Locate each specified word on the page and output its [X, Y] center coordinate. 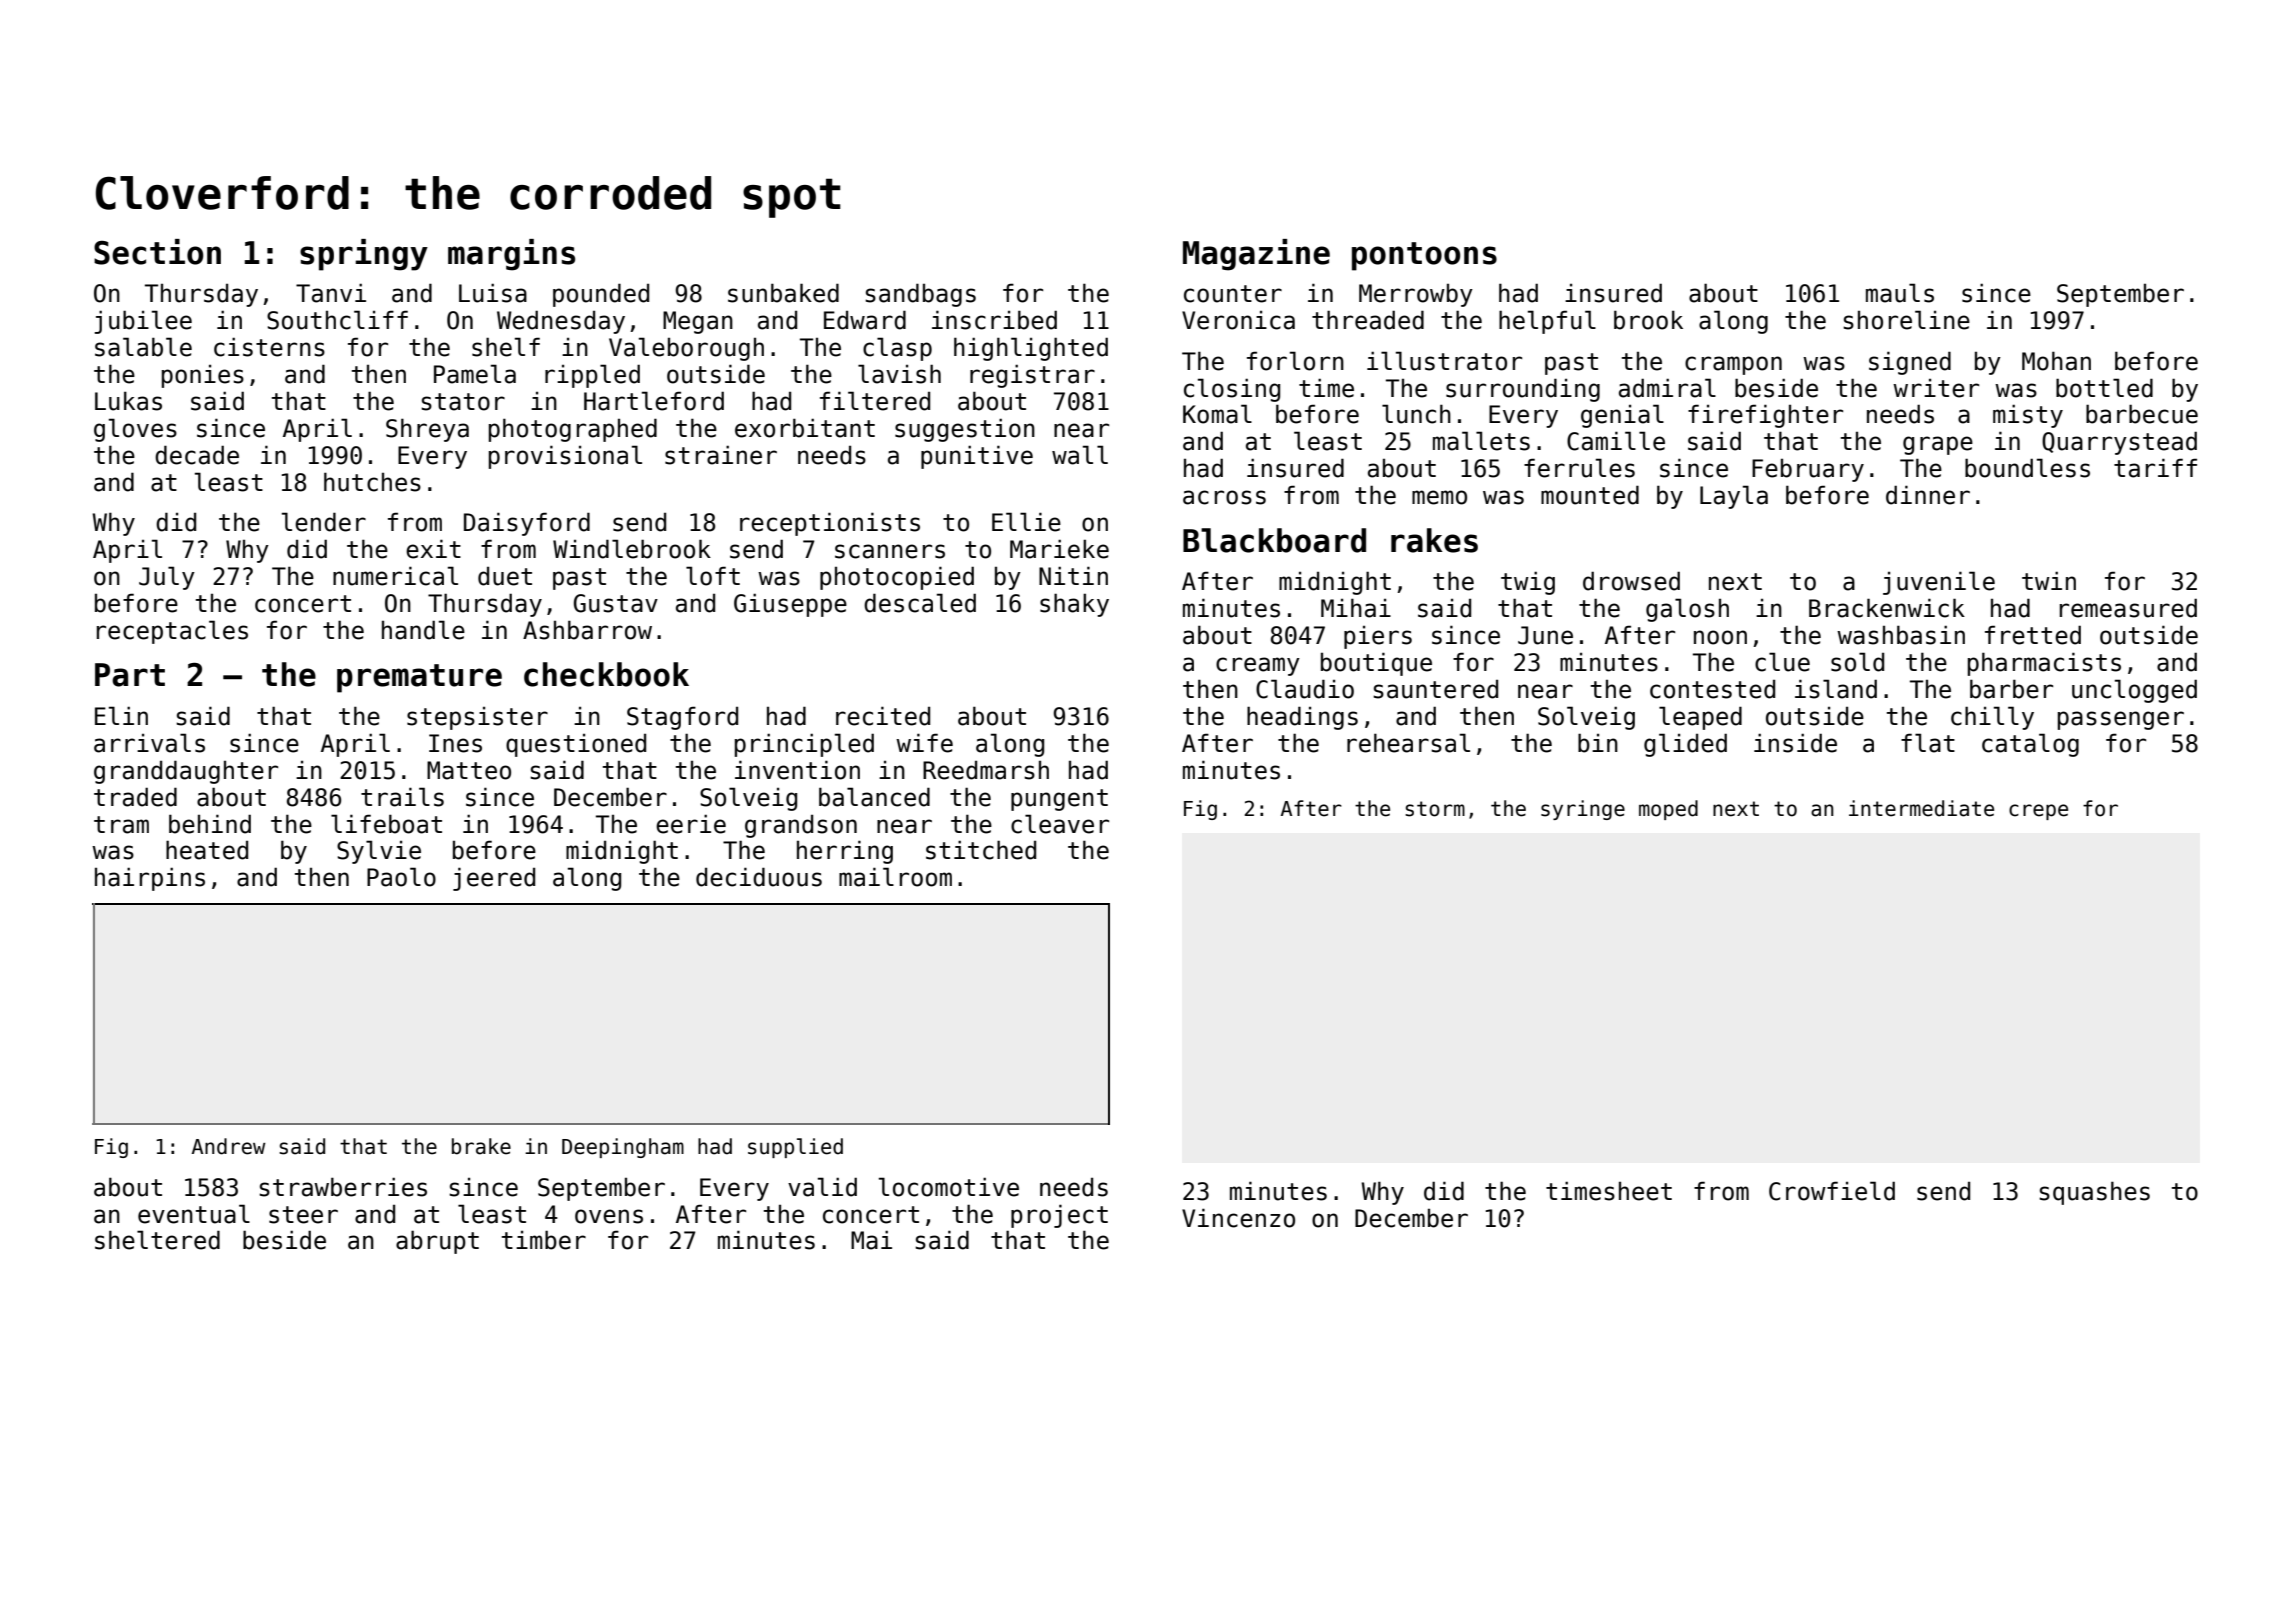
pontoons [1424, 256]
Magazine [1256, 255]
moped [1668, 810]
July [167, 578]
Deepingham [623, 1148]
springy [364, 255]
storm [1435, 809]
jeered [494, 879]
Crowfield [1832, 1191]
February [1808, 470]
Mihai [1356, 608]
